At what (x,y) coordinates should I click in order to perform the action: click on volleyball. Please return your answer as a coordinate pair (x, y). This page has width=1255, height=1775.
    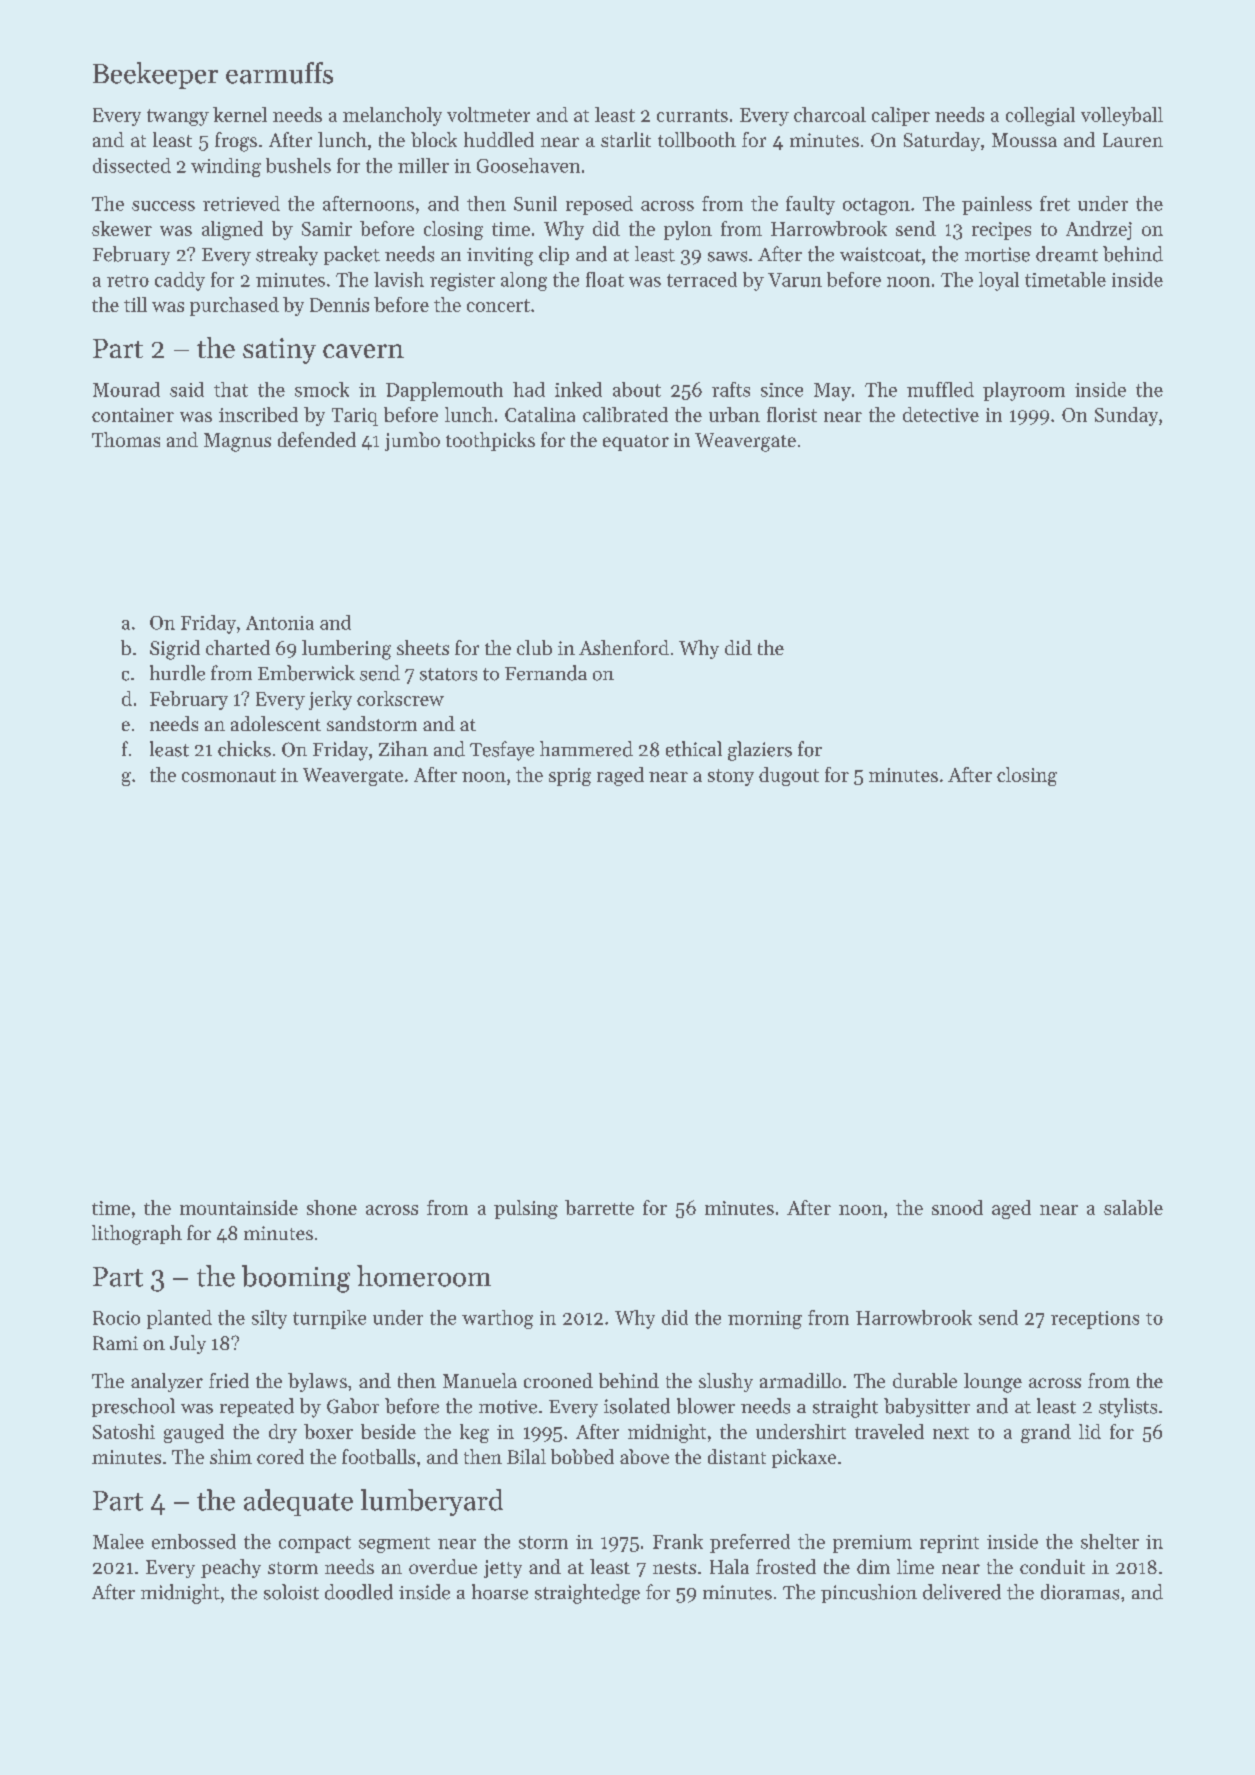
    Looking at the image, I should click on (1122, 116).
